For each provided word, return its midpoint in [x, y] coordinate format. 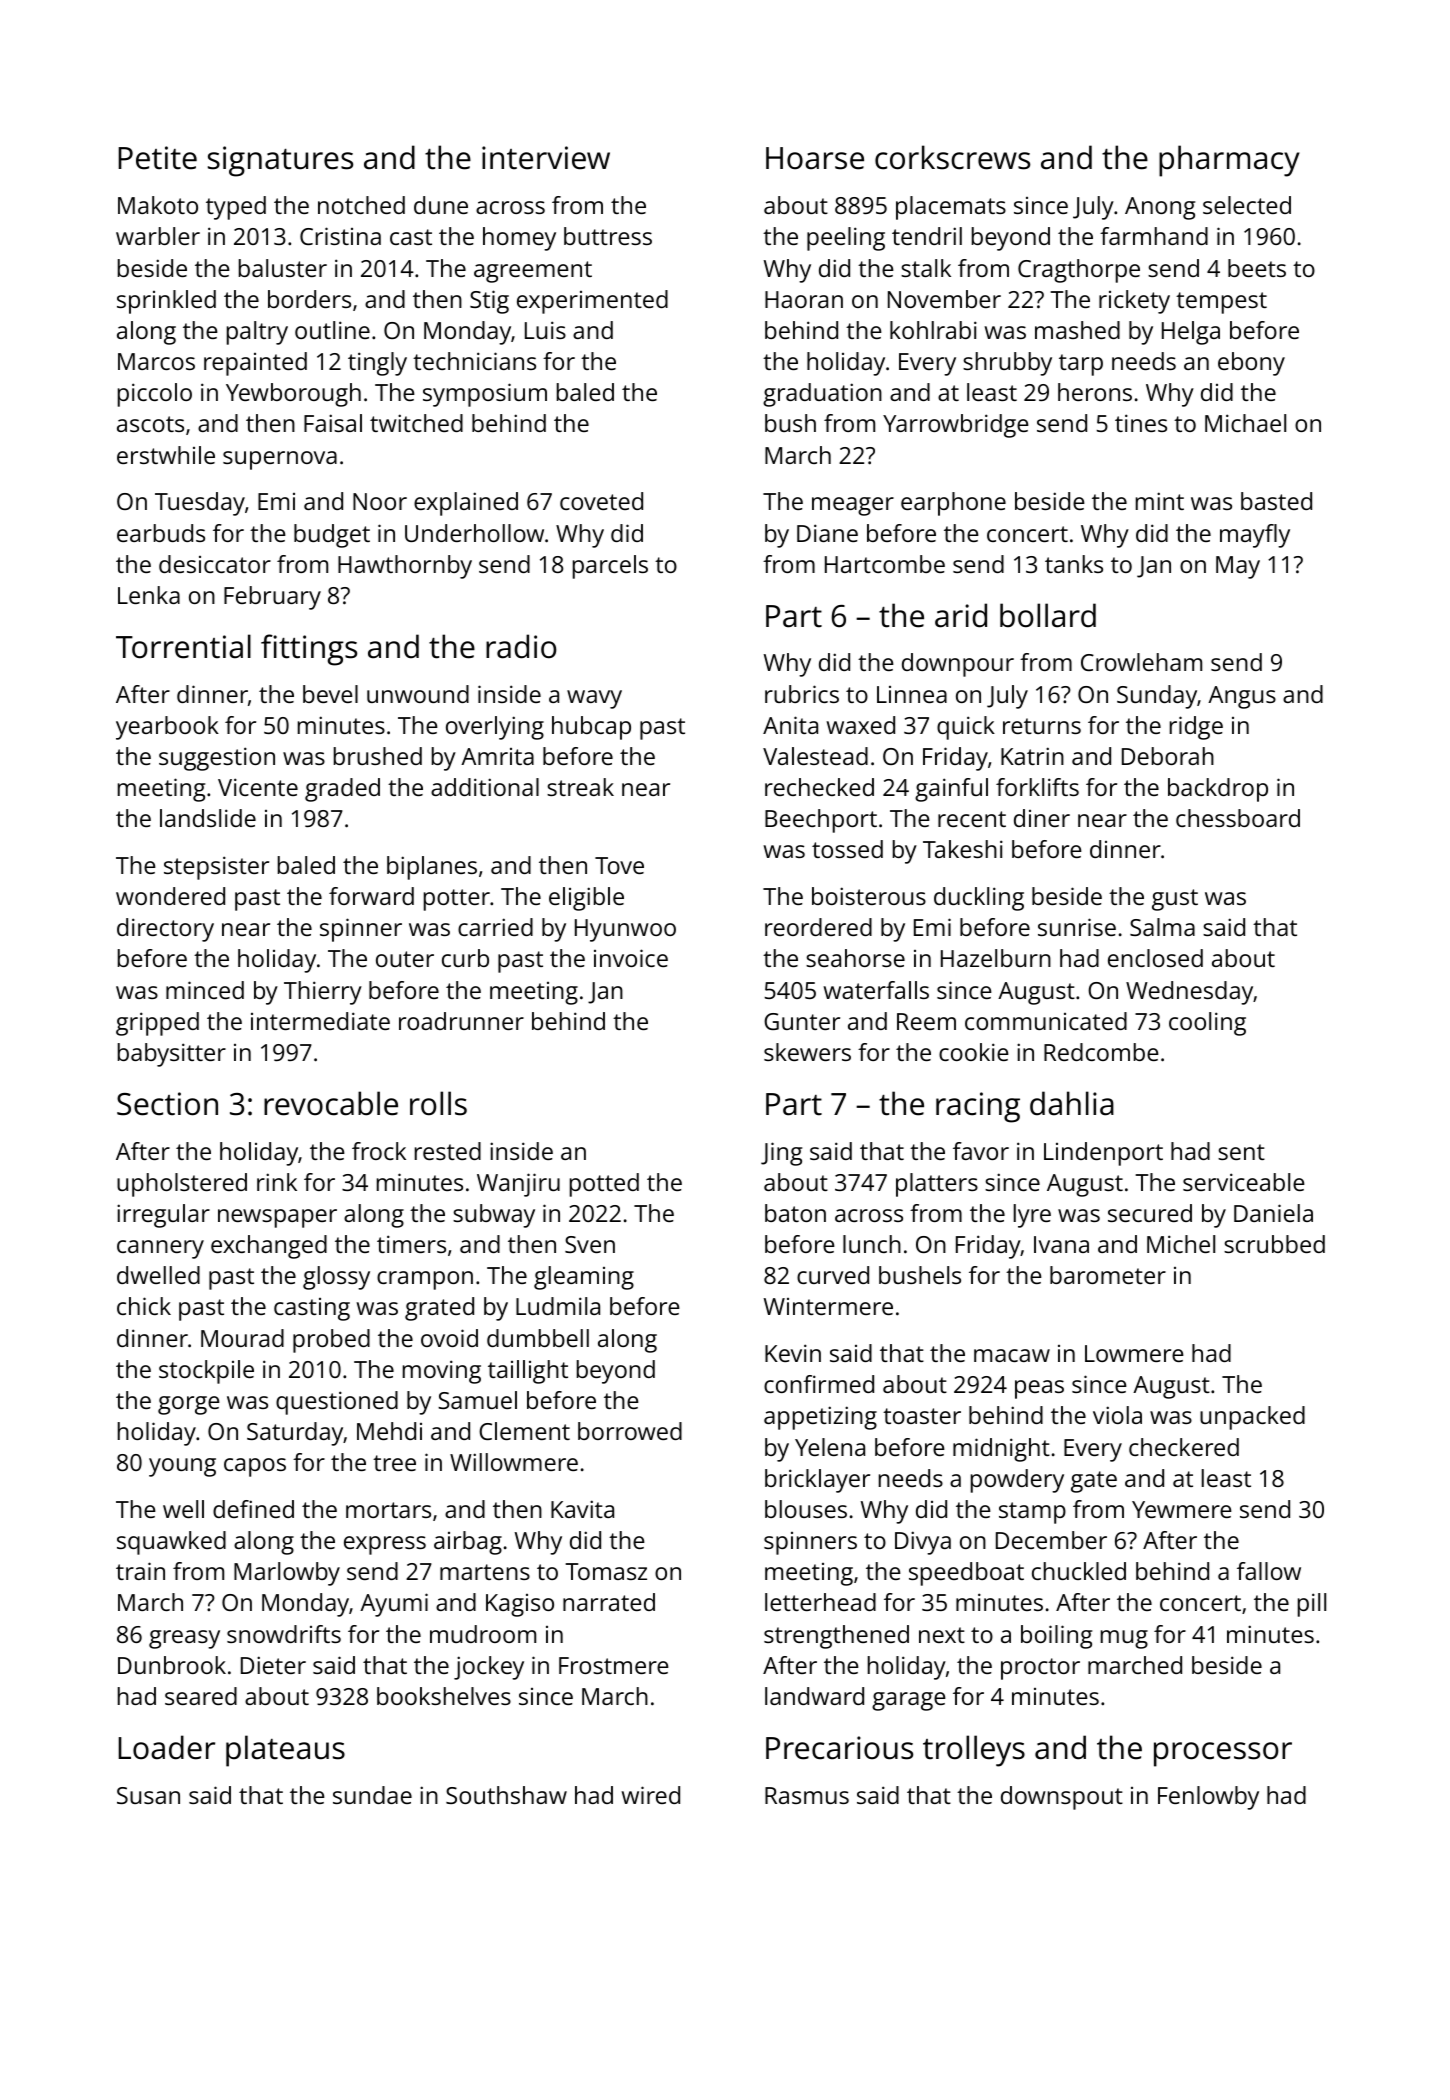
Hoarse [815, 158]
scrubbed [1274, 1244]
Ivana [1061, 1244]
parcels [610, 567]
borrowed [630, 1431]
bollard [1048, 615]
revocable [331, 1103]
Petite [157, 158]
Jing [781, 1154]
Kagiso [520, 1605]
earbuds [161, 533]
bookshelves [444, 1696]
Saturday [295, 1434]
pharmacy [1229, 161]
